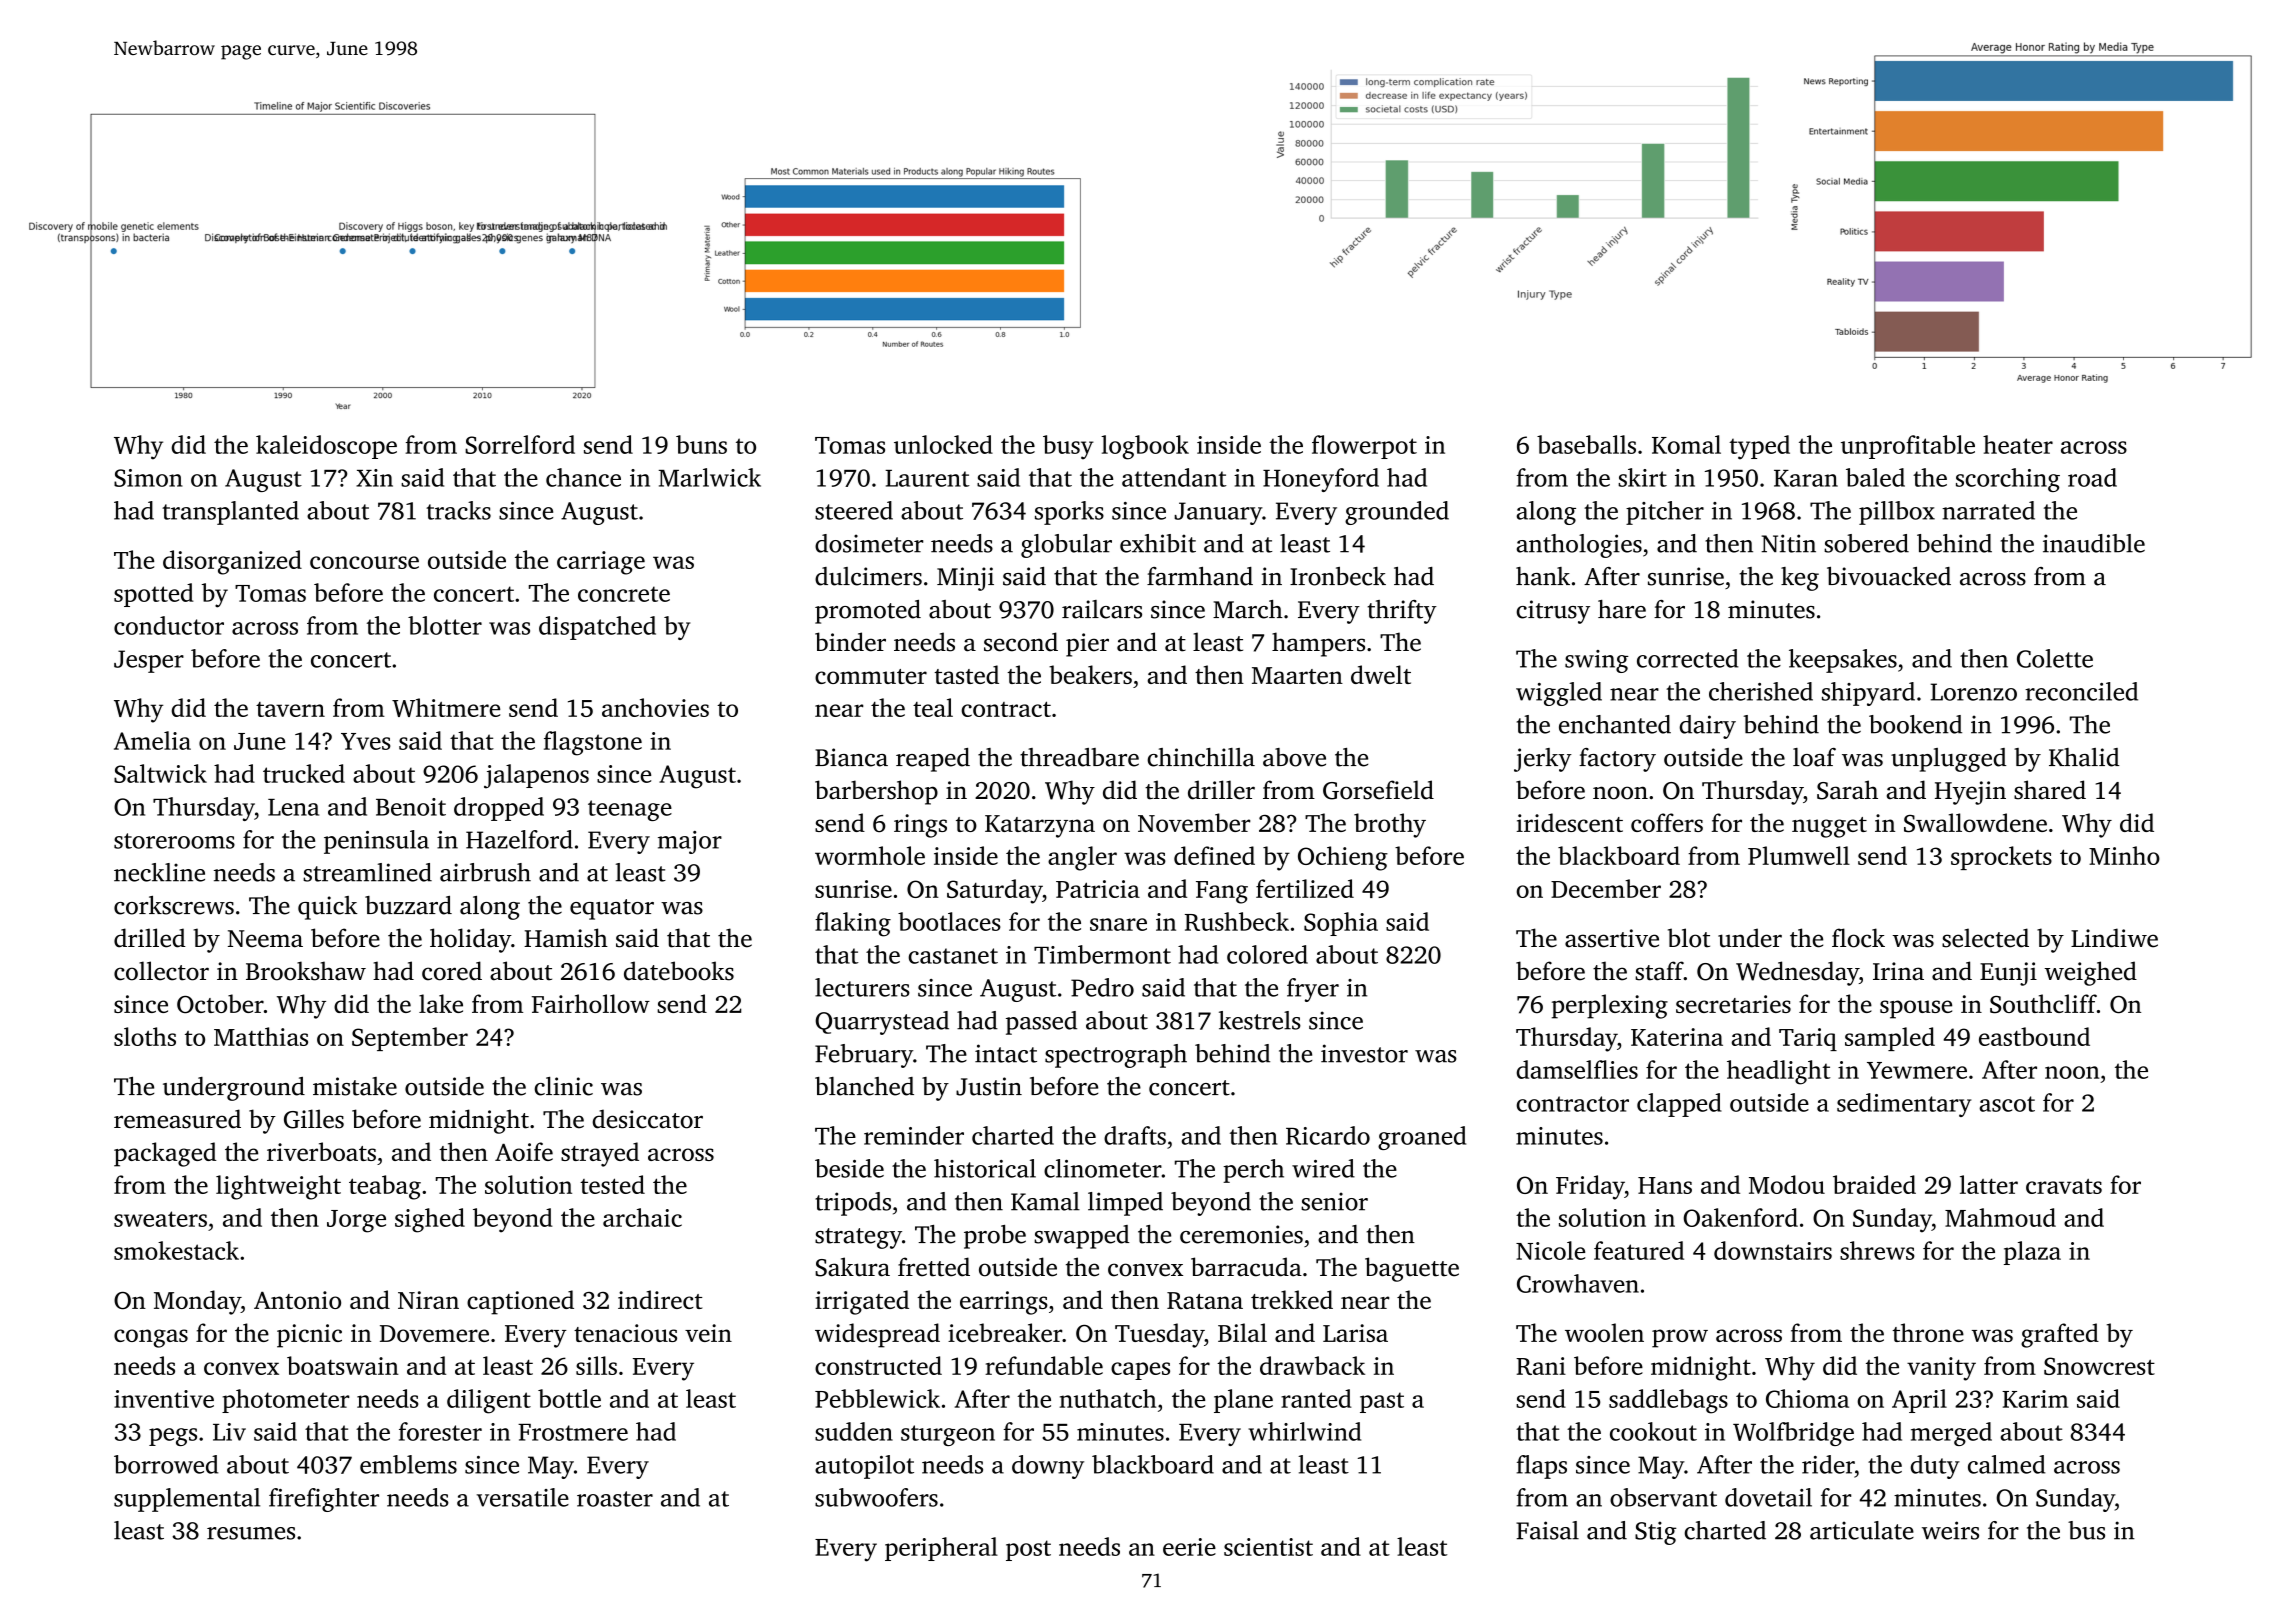 Image resolution: width=2282 pixels, height=1614 pixels. Describe the element at coordinates (941, 1549) in the page. I see `peripheral` at that location.
